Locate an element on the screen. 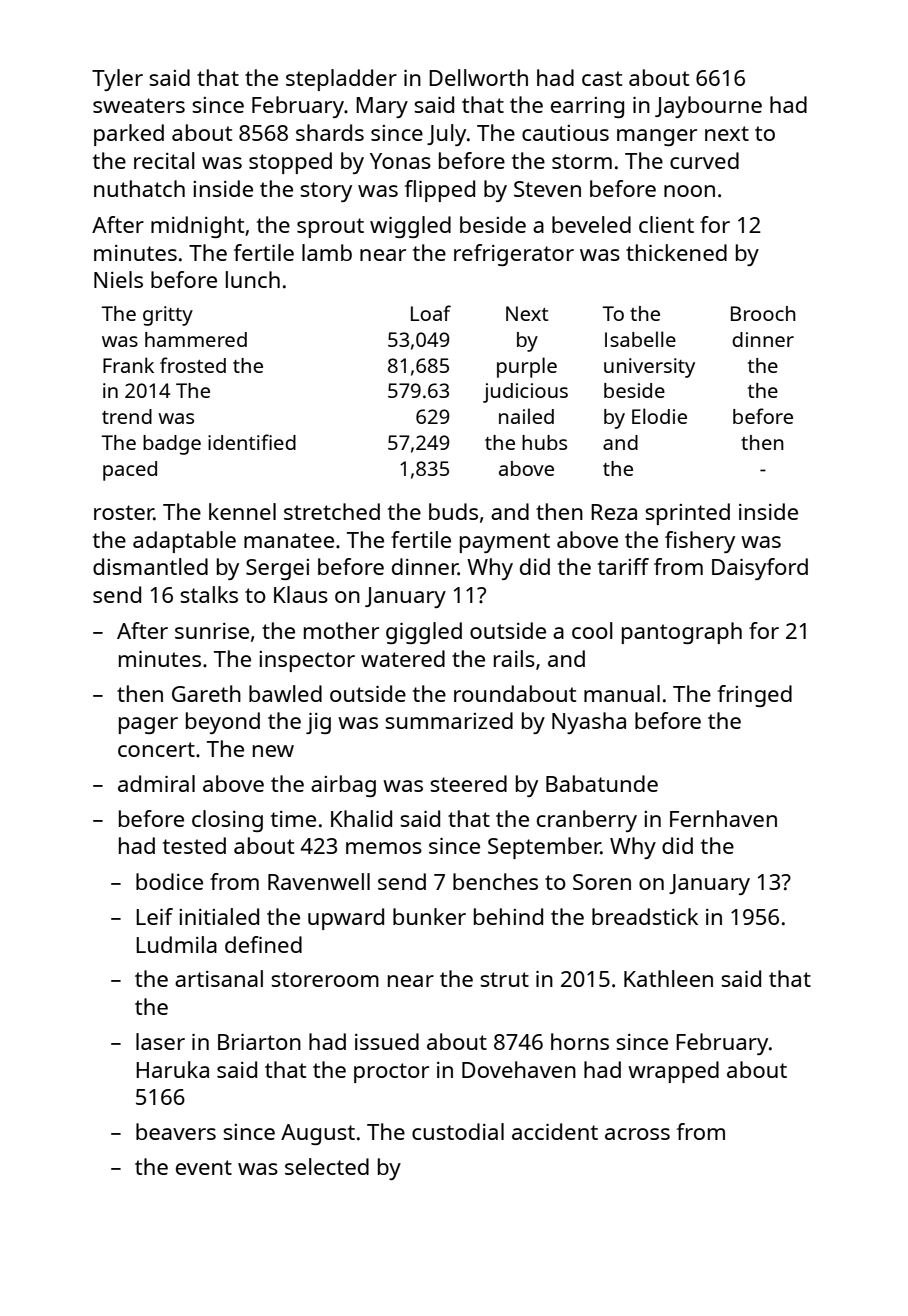  recital is located at coordinates (164, 160).
